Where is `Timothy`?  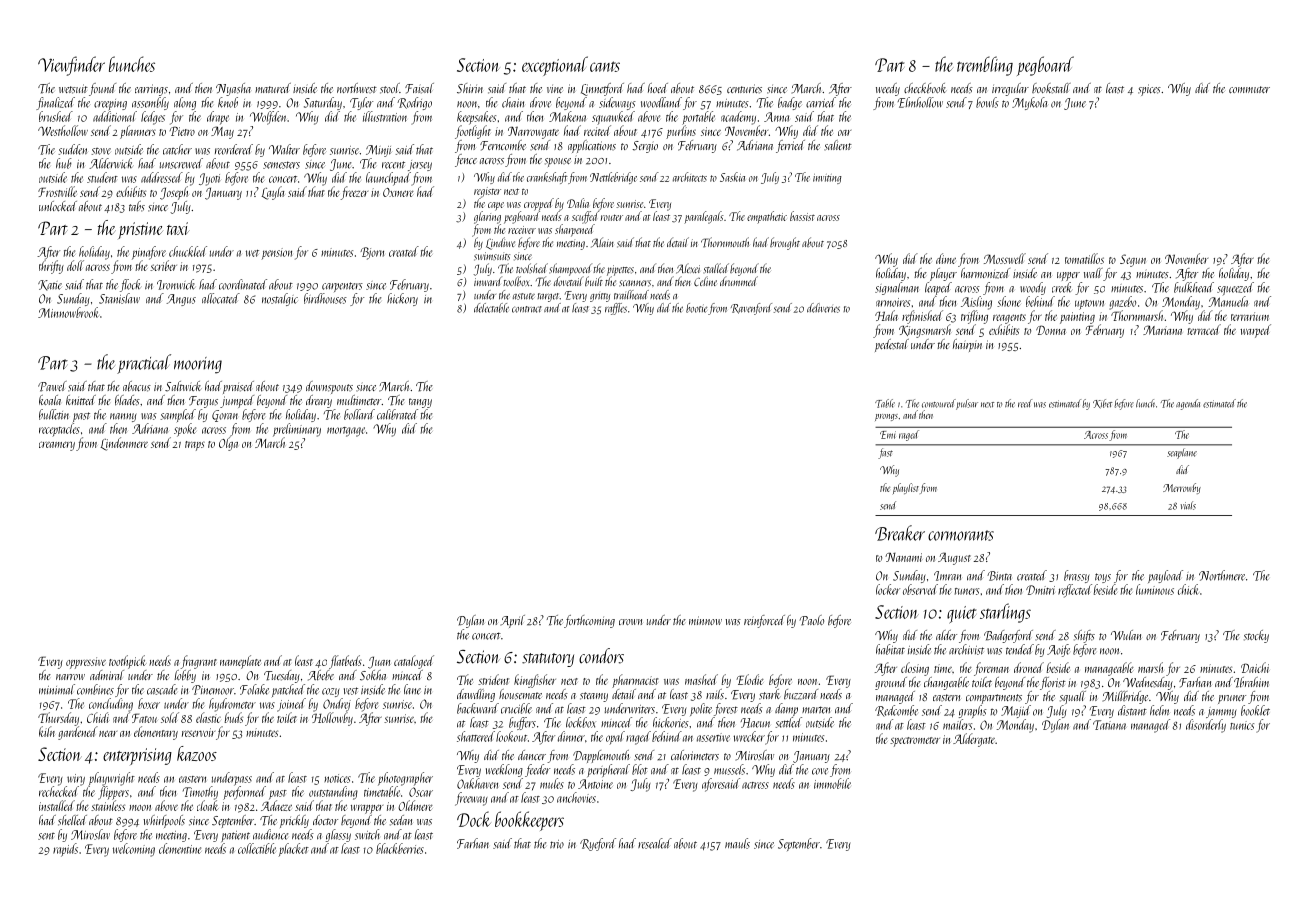
Timothy is located at coordinates (200, 793).
